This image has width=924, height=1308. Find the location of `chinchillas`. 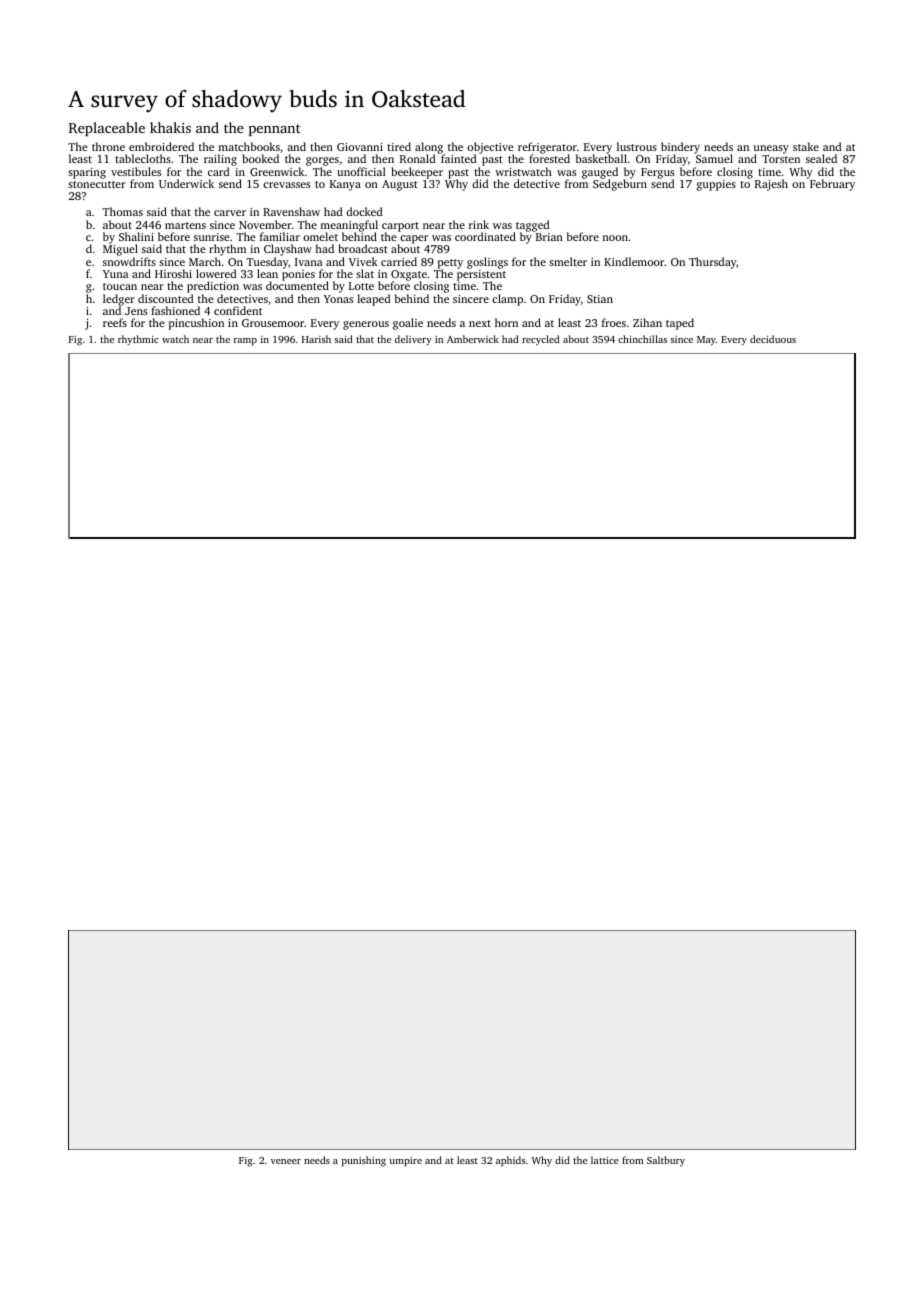

chinchillas is located at coordinates (642, 339).
